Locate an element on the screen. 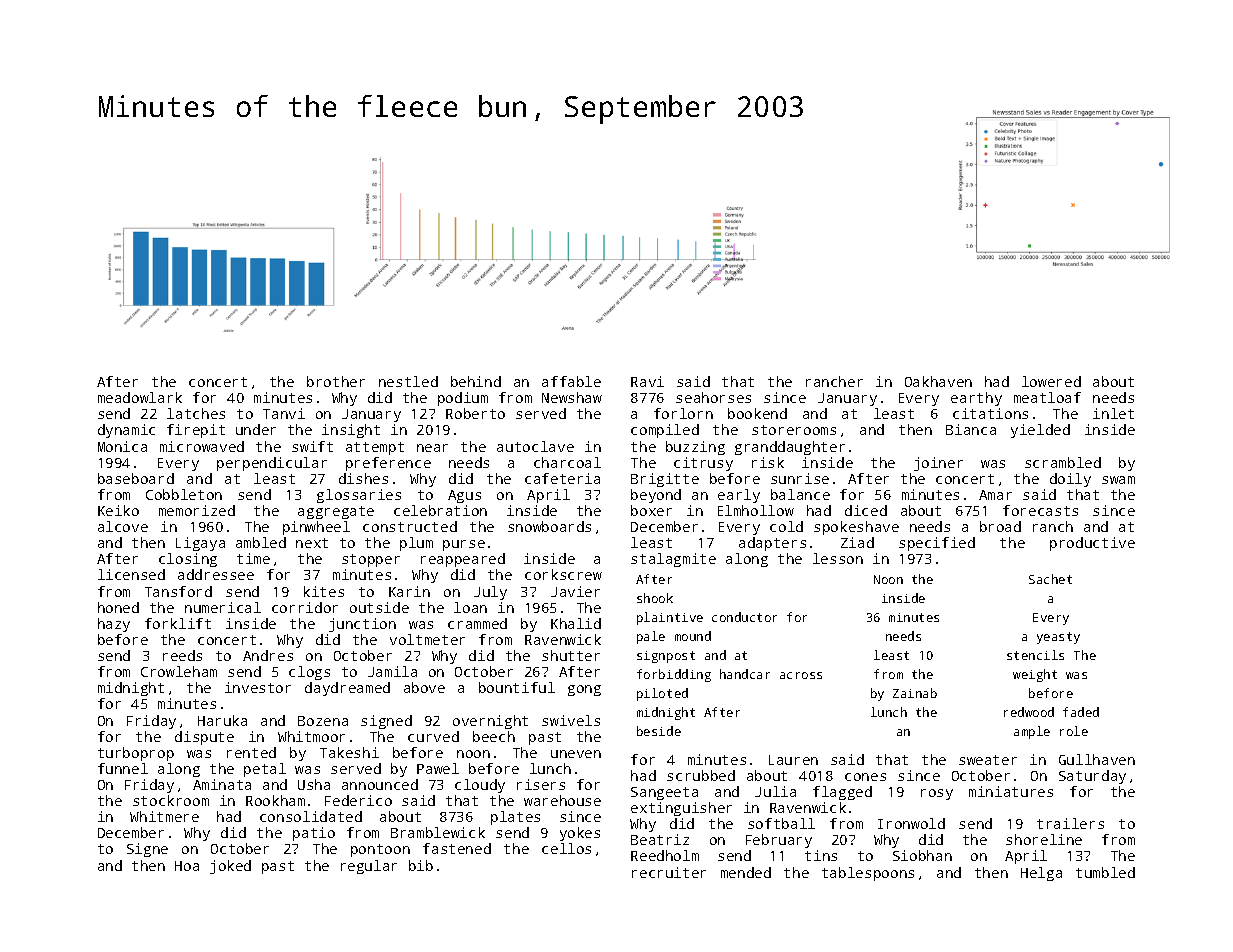  yeasty is located at coordinates (1058, 638).
